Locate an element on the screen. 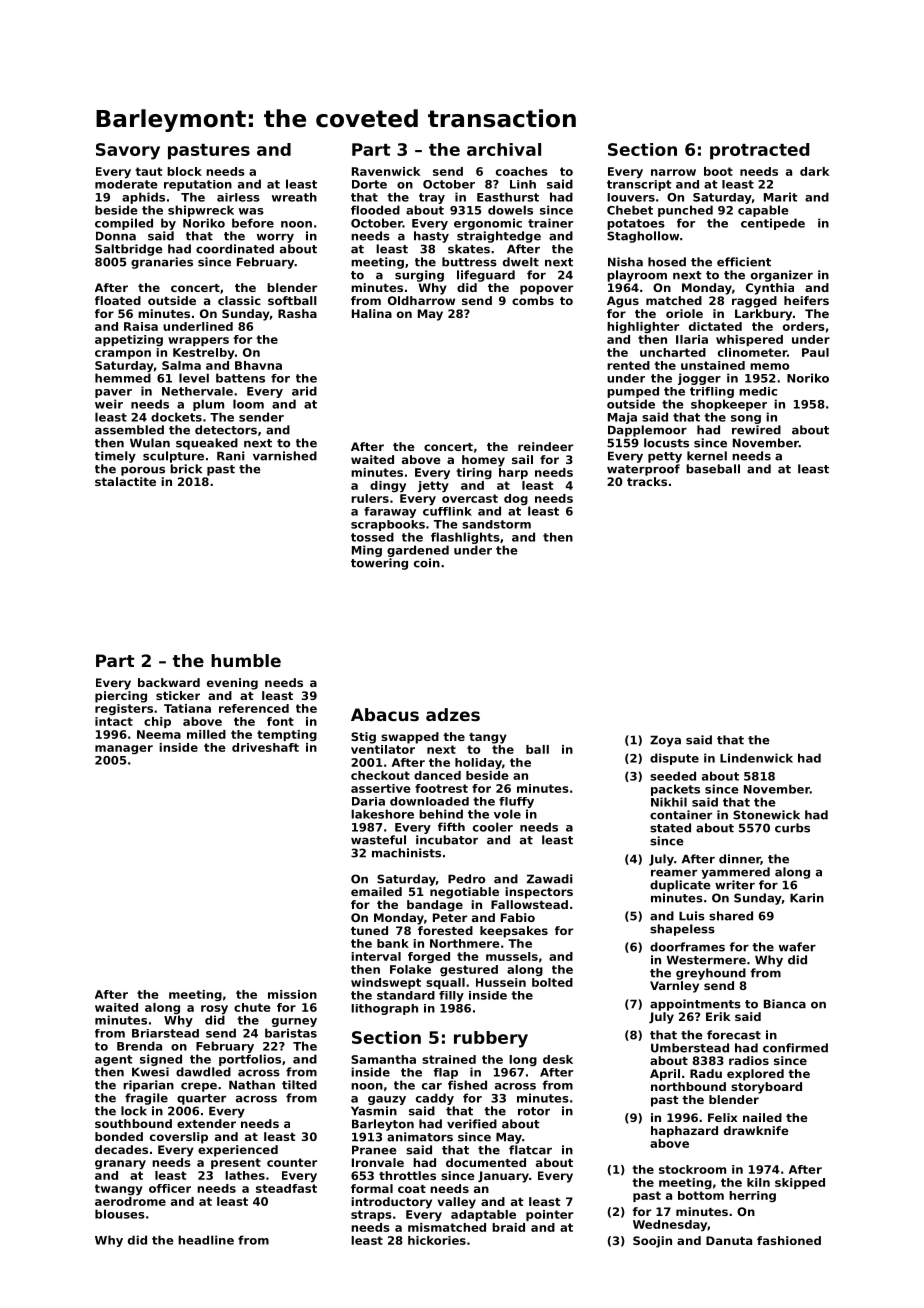  coin is located at coordinates (427, 563).
